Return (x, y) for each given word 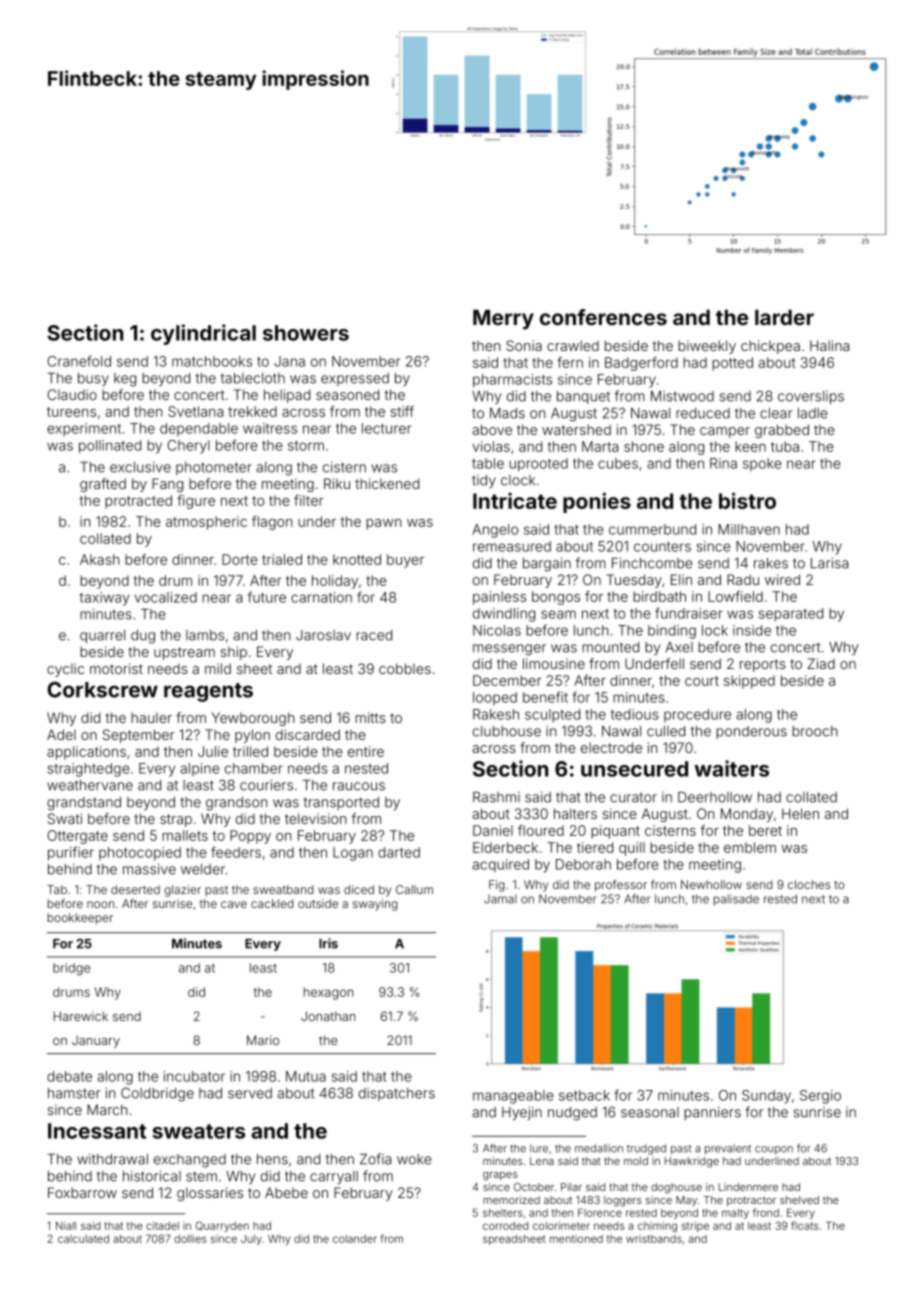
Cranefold (79, 361)
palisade (736, 900)
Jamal (500, 899)
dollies (190, 1238)
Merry (503, 319)
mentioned (576, 1239)
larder (784, 317)
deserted (135, 889)
